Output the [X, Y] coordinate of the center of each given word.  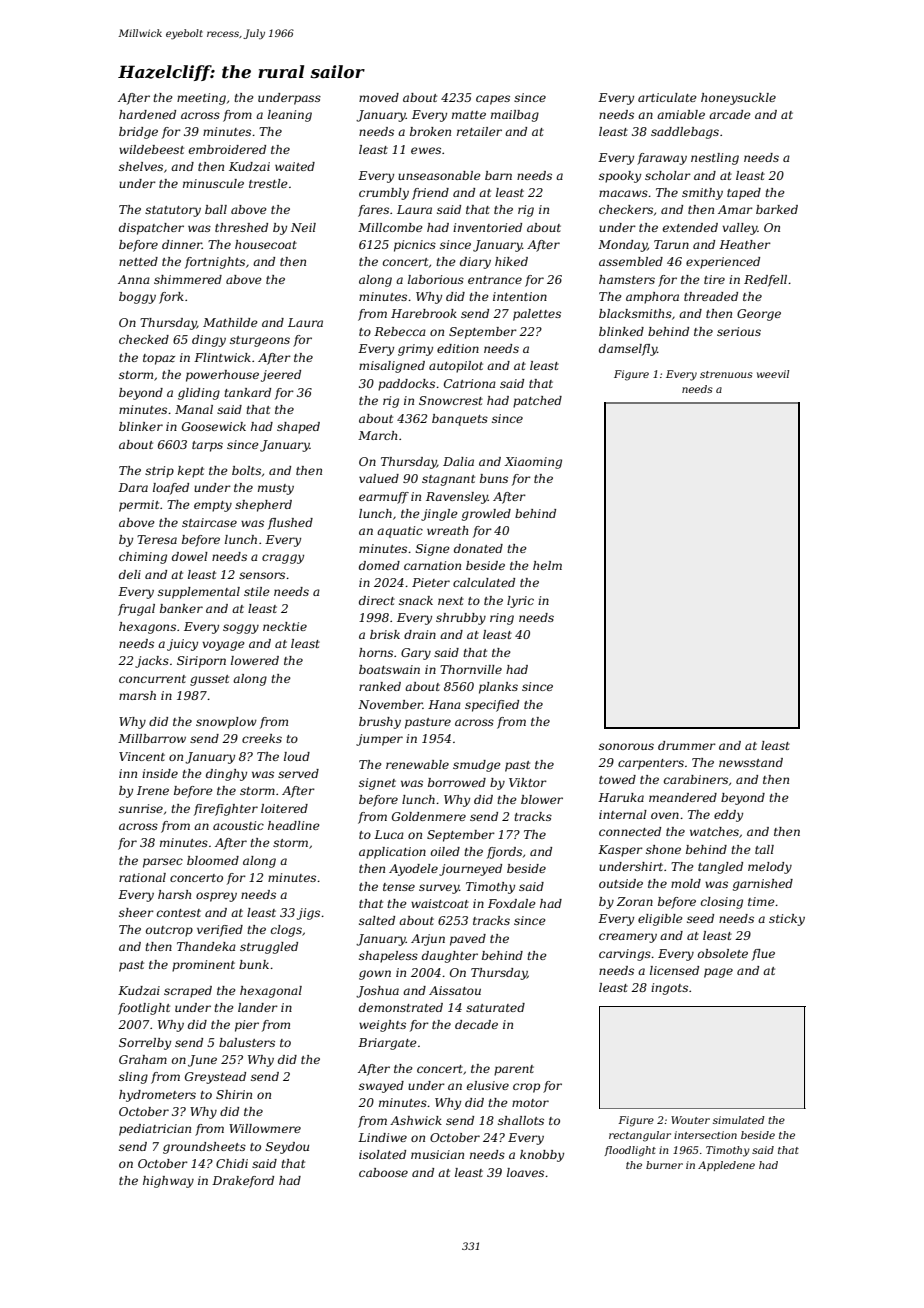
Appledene [726, 1166]
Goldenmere [429, 816]
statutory [173, 211]
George [759, 315]
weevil [773, 374]
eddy [728, 816]
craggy [283, 559]
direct [377, 600]
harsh [174, 894]
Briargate [387, 1044]
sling [133, 1078]
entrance [495, 280]
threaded [711, 296]
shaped [298, 428]
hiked [511, 261]
